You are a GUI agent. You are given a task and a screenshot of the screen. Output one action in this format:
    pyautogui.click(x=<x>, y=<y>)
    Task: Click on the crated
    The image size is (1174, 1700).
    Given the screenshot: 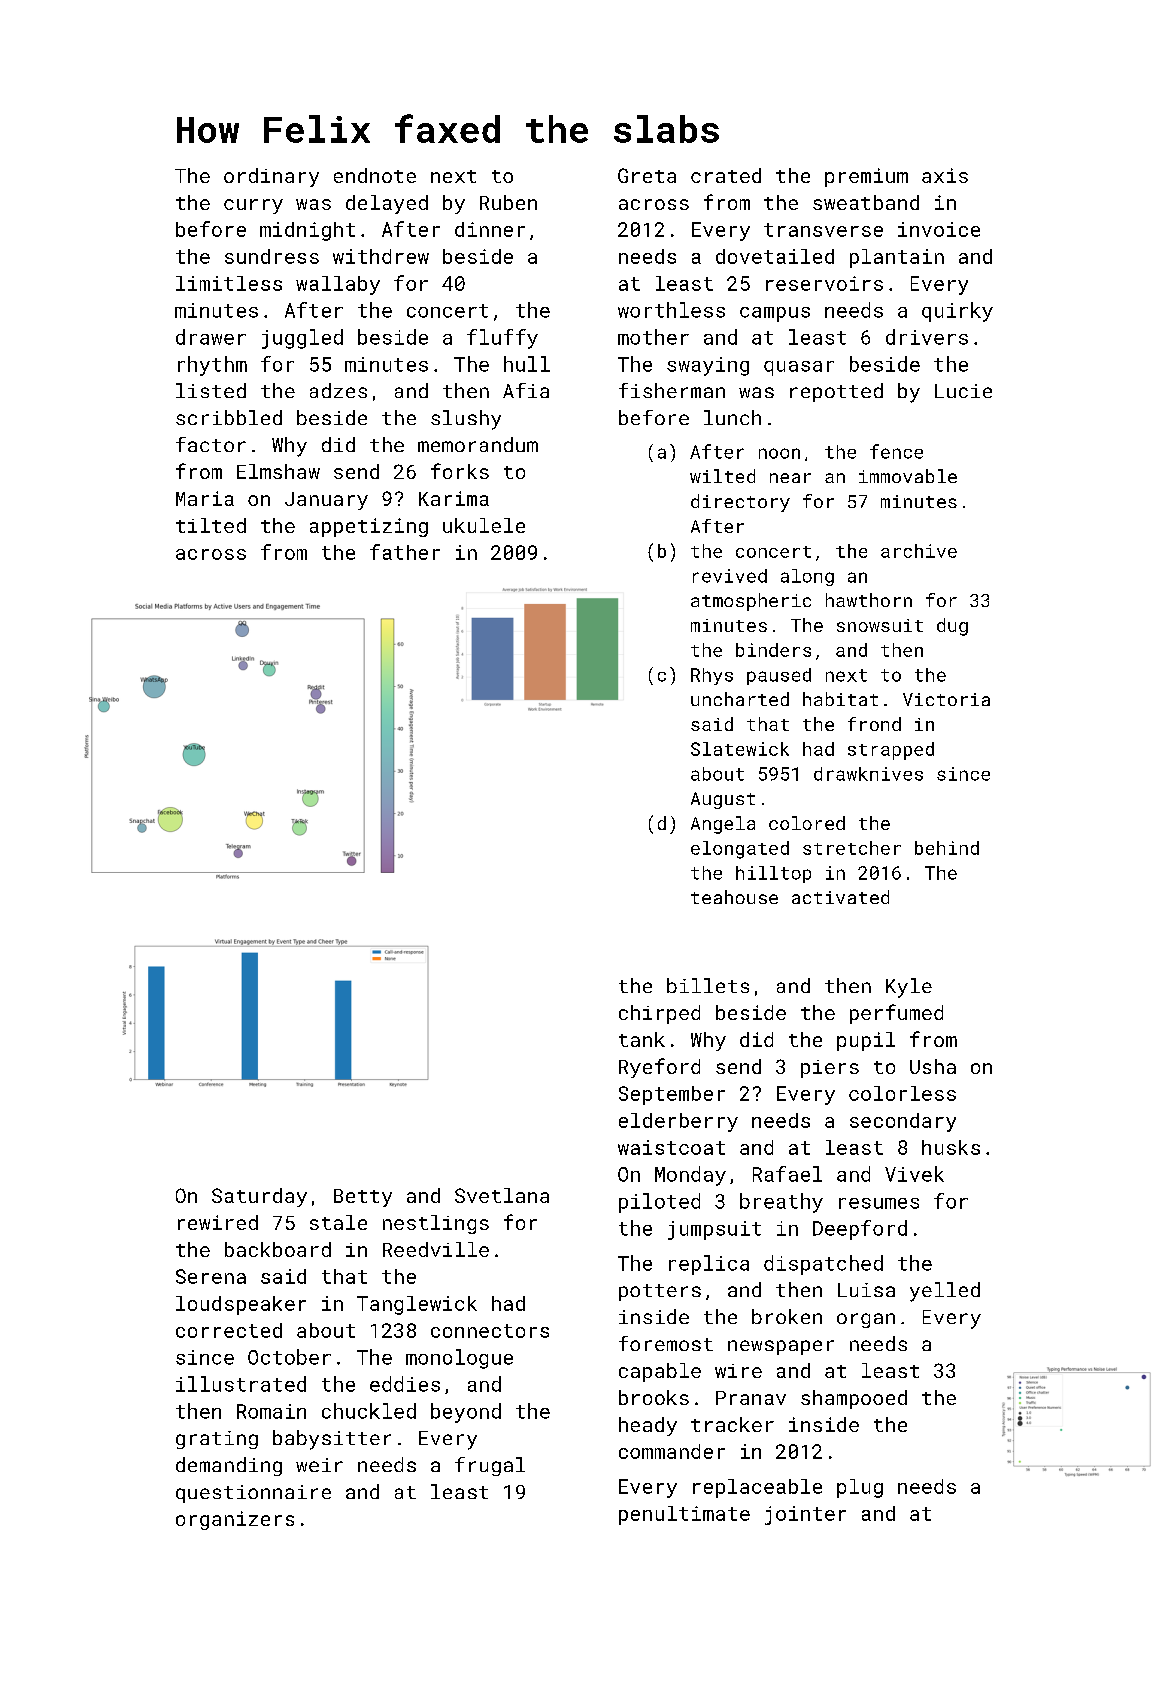 What is the action you would take?
    pyautogui.click(x=726, y=175)
